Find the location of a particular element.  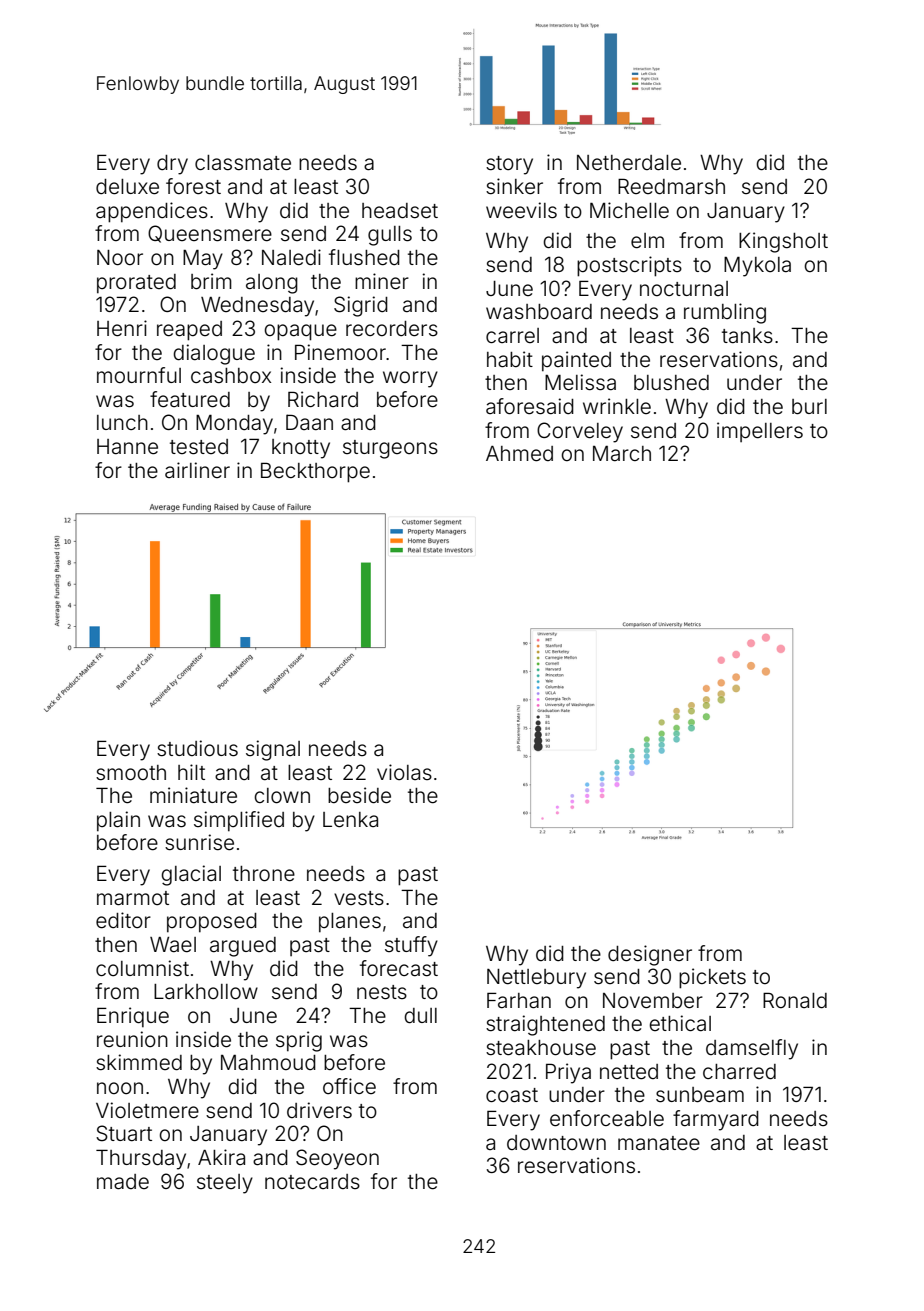

violas is located at coordinates (404, 772).
